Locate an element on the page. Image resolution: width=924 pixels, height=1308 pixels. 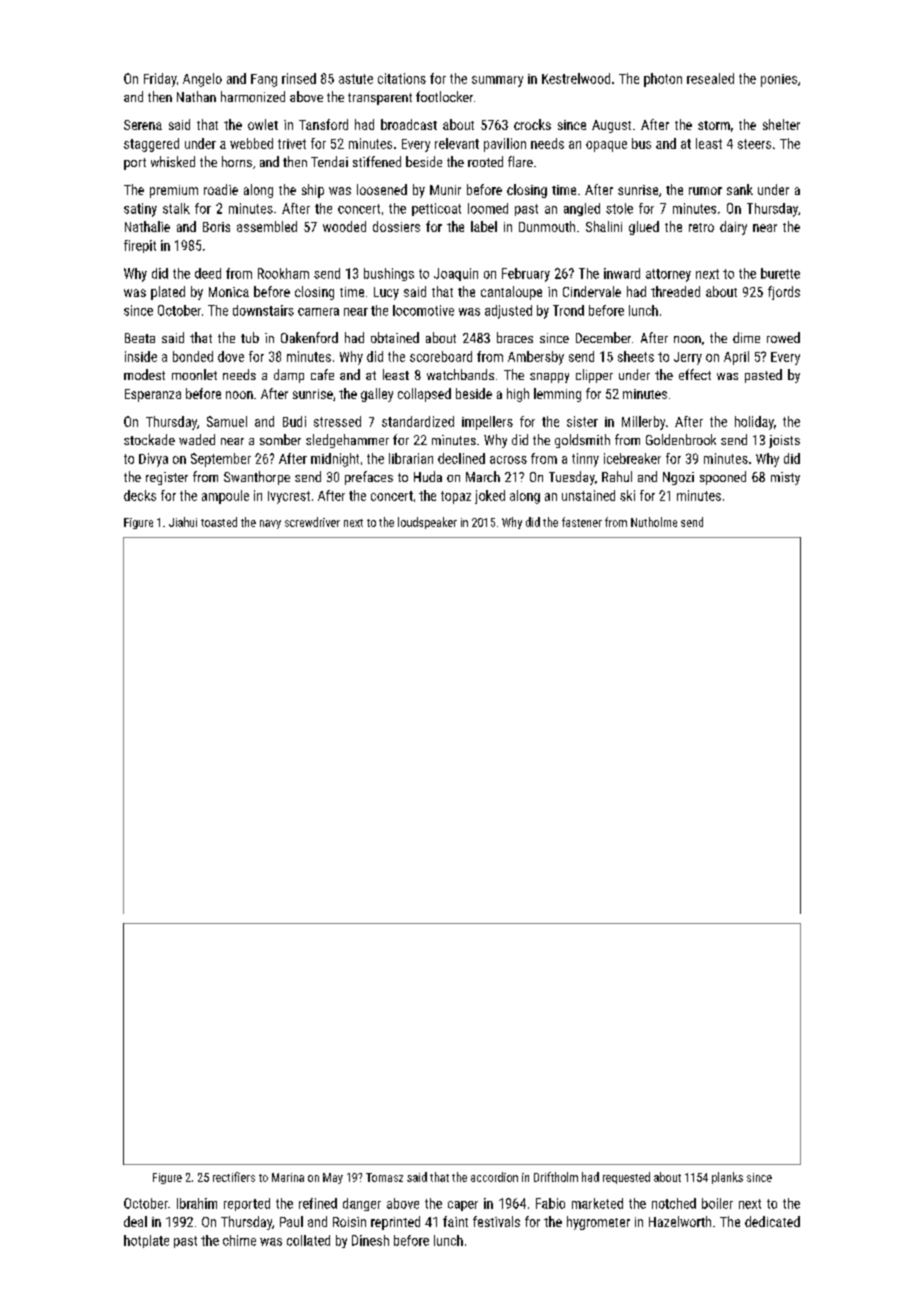
deal is located at coordinates (135, 1221).
